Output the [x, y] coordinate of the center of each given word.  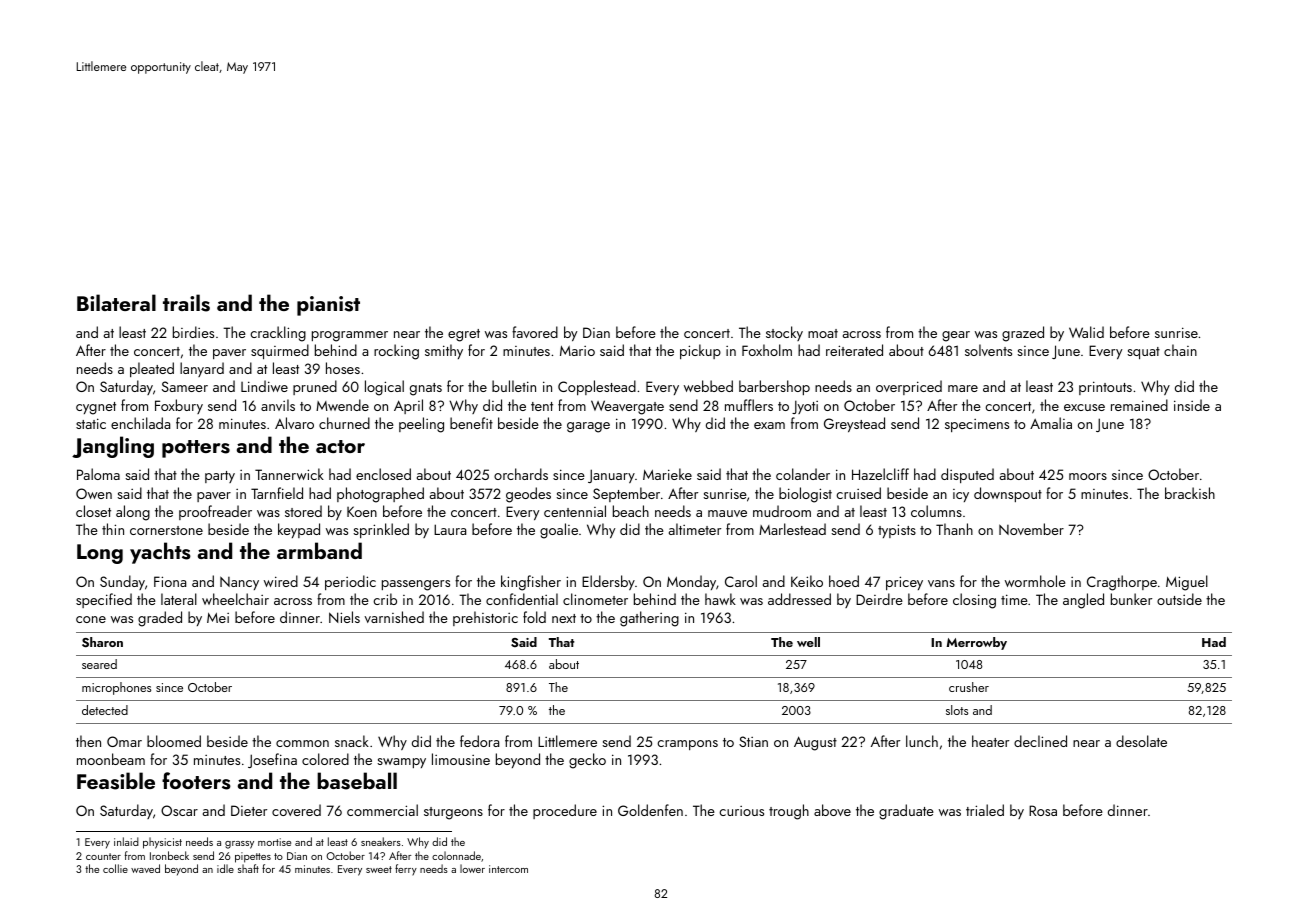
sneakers [381, 841]
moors [1088, 476]
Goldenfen [650, 810]
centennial [575, 511]
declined [1040, 741]
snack [352, 741]
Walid [1086, 332]
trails [186, 303]
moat [823, 333]
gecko [587, 761]
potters [196, 449]
